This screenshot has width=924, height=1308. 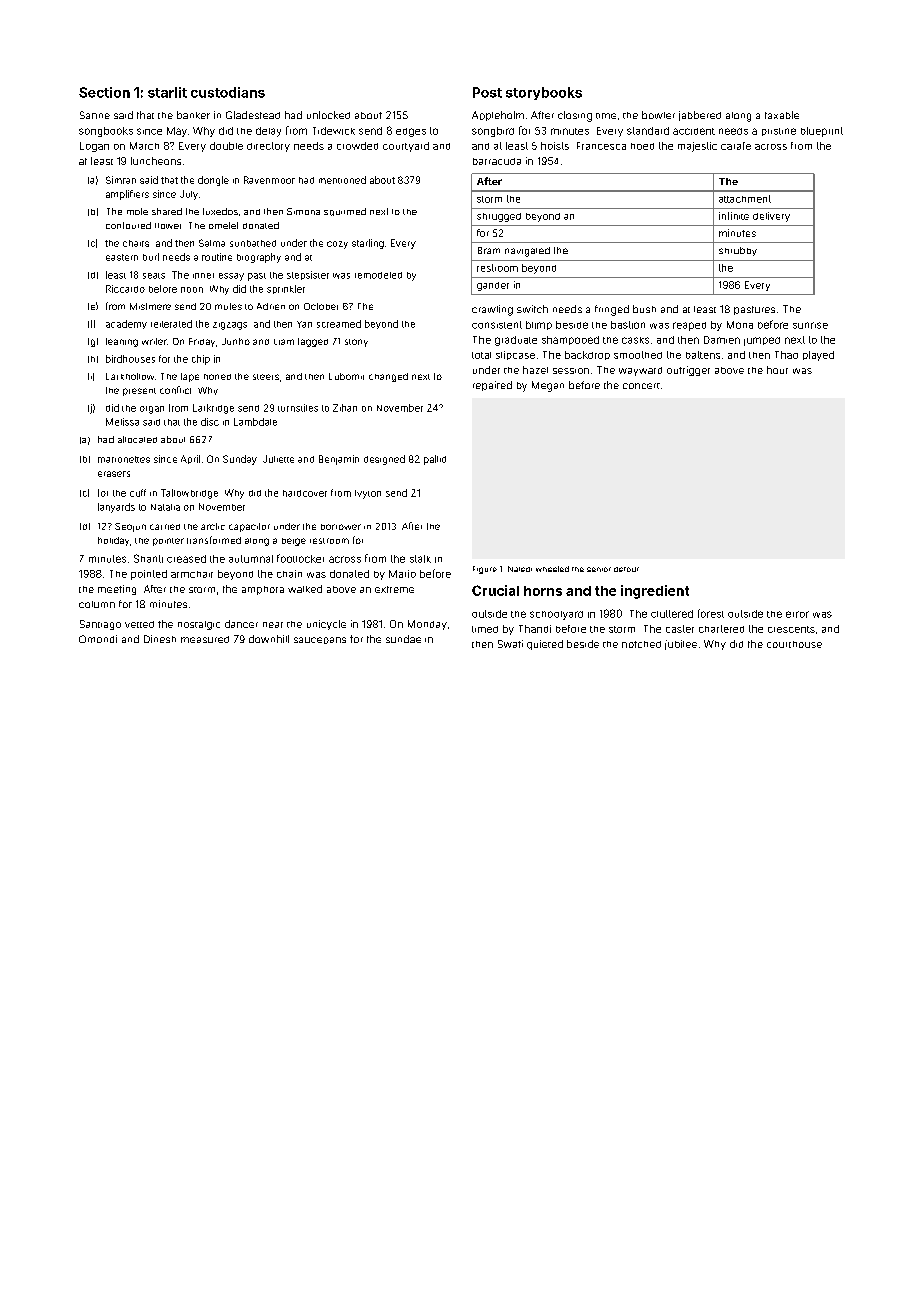 What do you see at coordinates (213, 409) in the screenshot?
I see `Larkridge` at bounding box center [213, 409].
